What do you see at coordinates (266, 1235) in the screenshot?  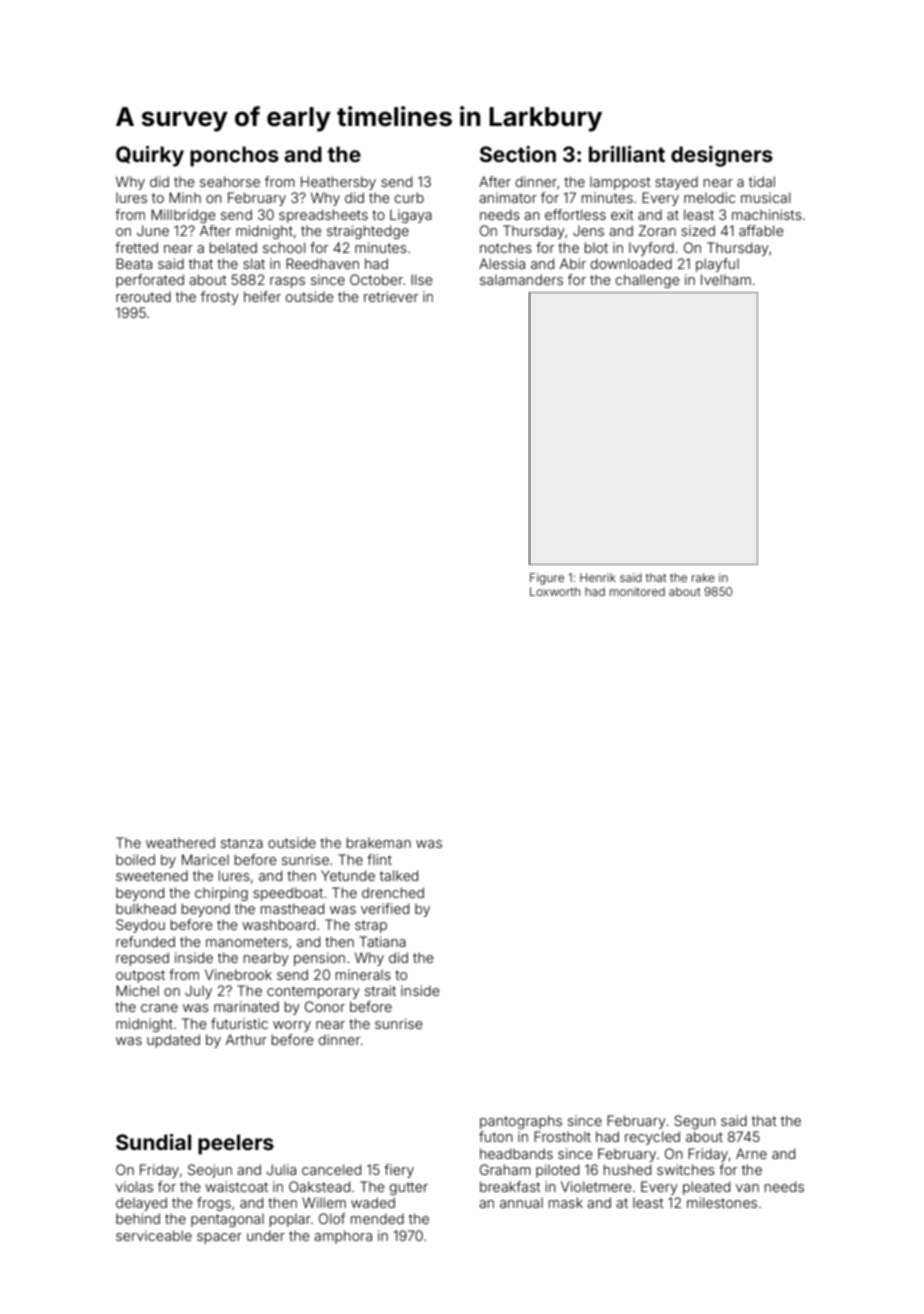 I see `under` at bounding box center [266, 1235].
